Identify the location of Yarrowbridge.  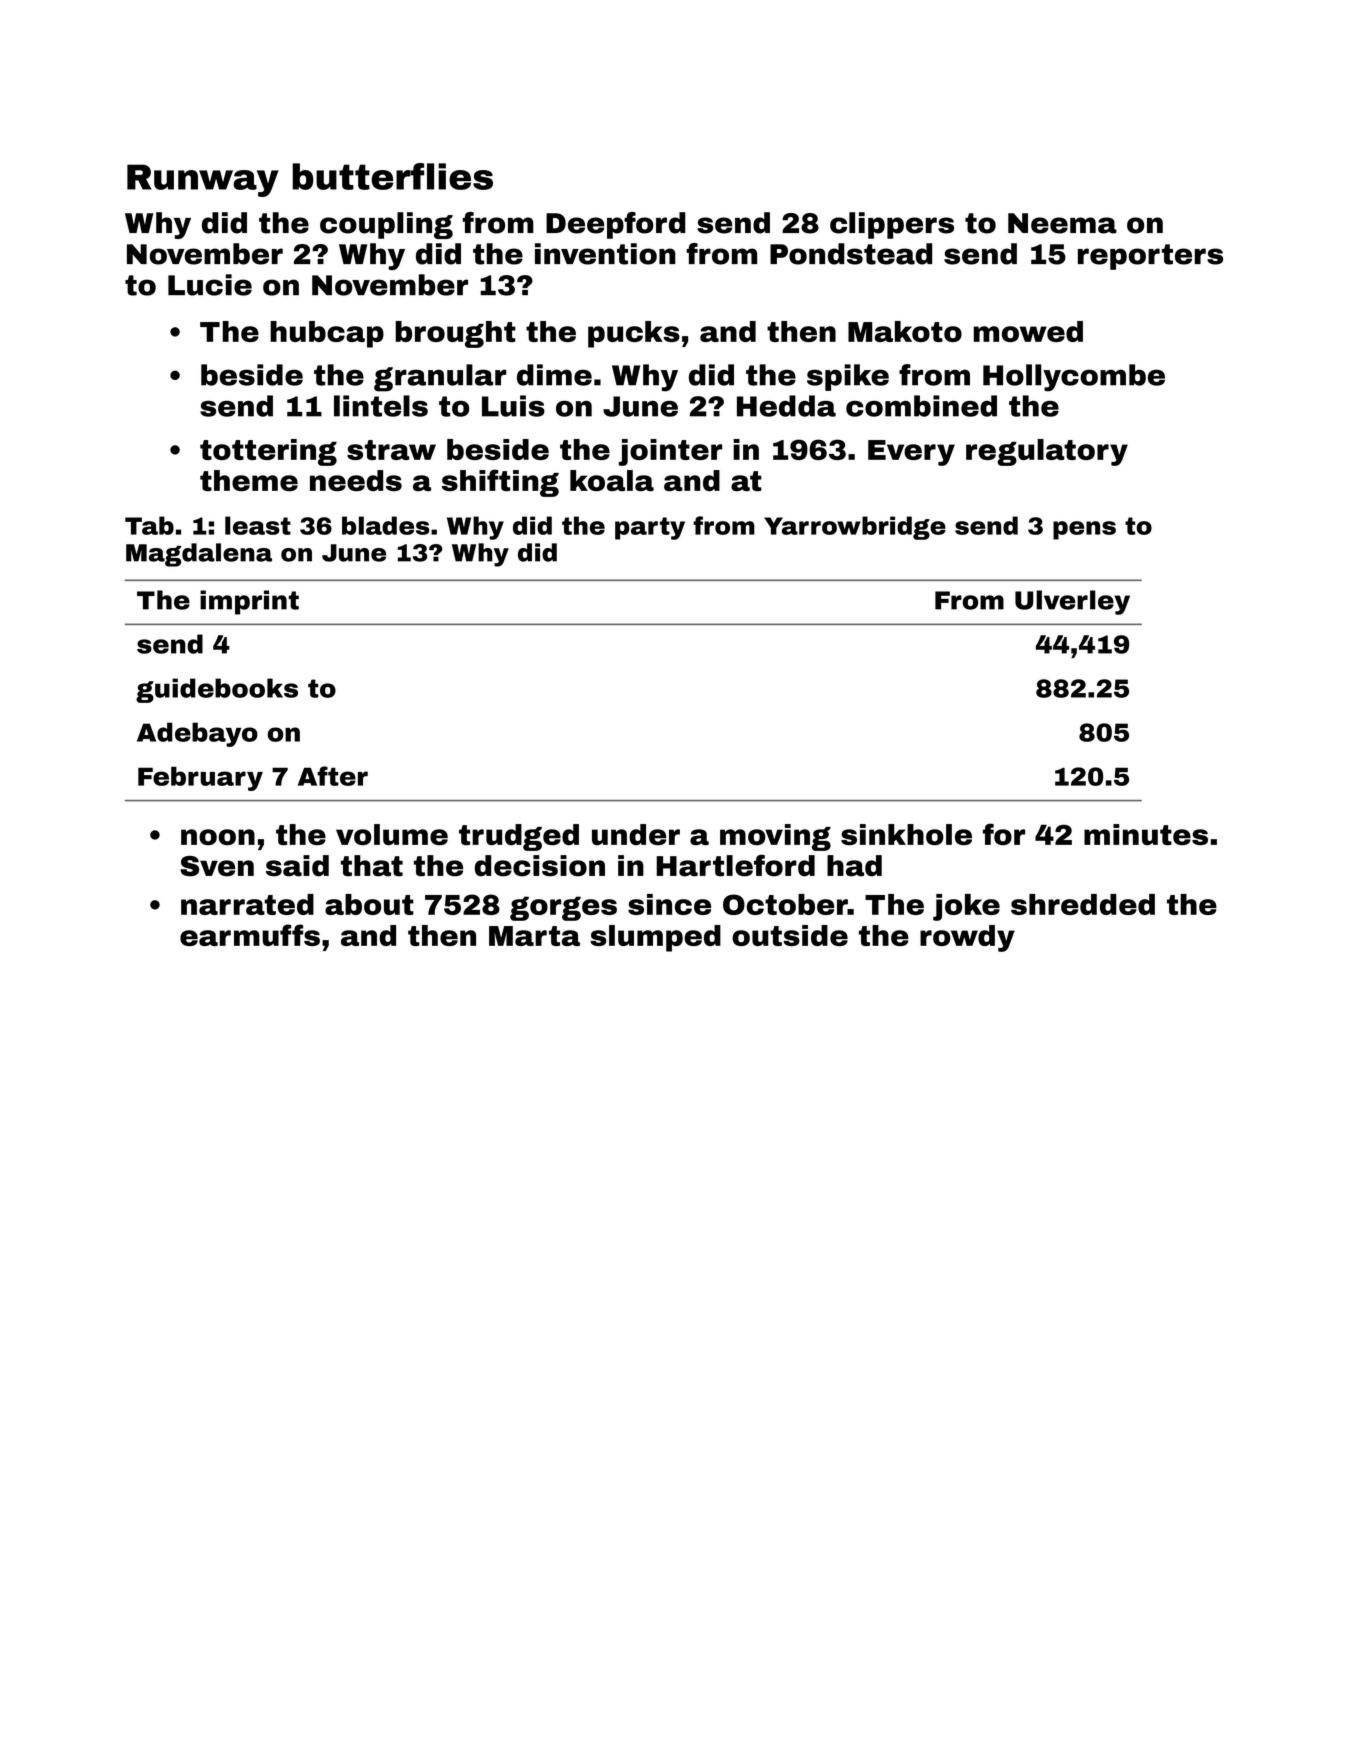
(855, 528).
